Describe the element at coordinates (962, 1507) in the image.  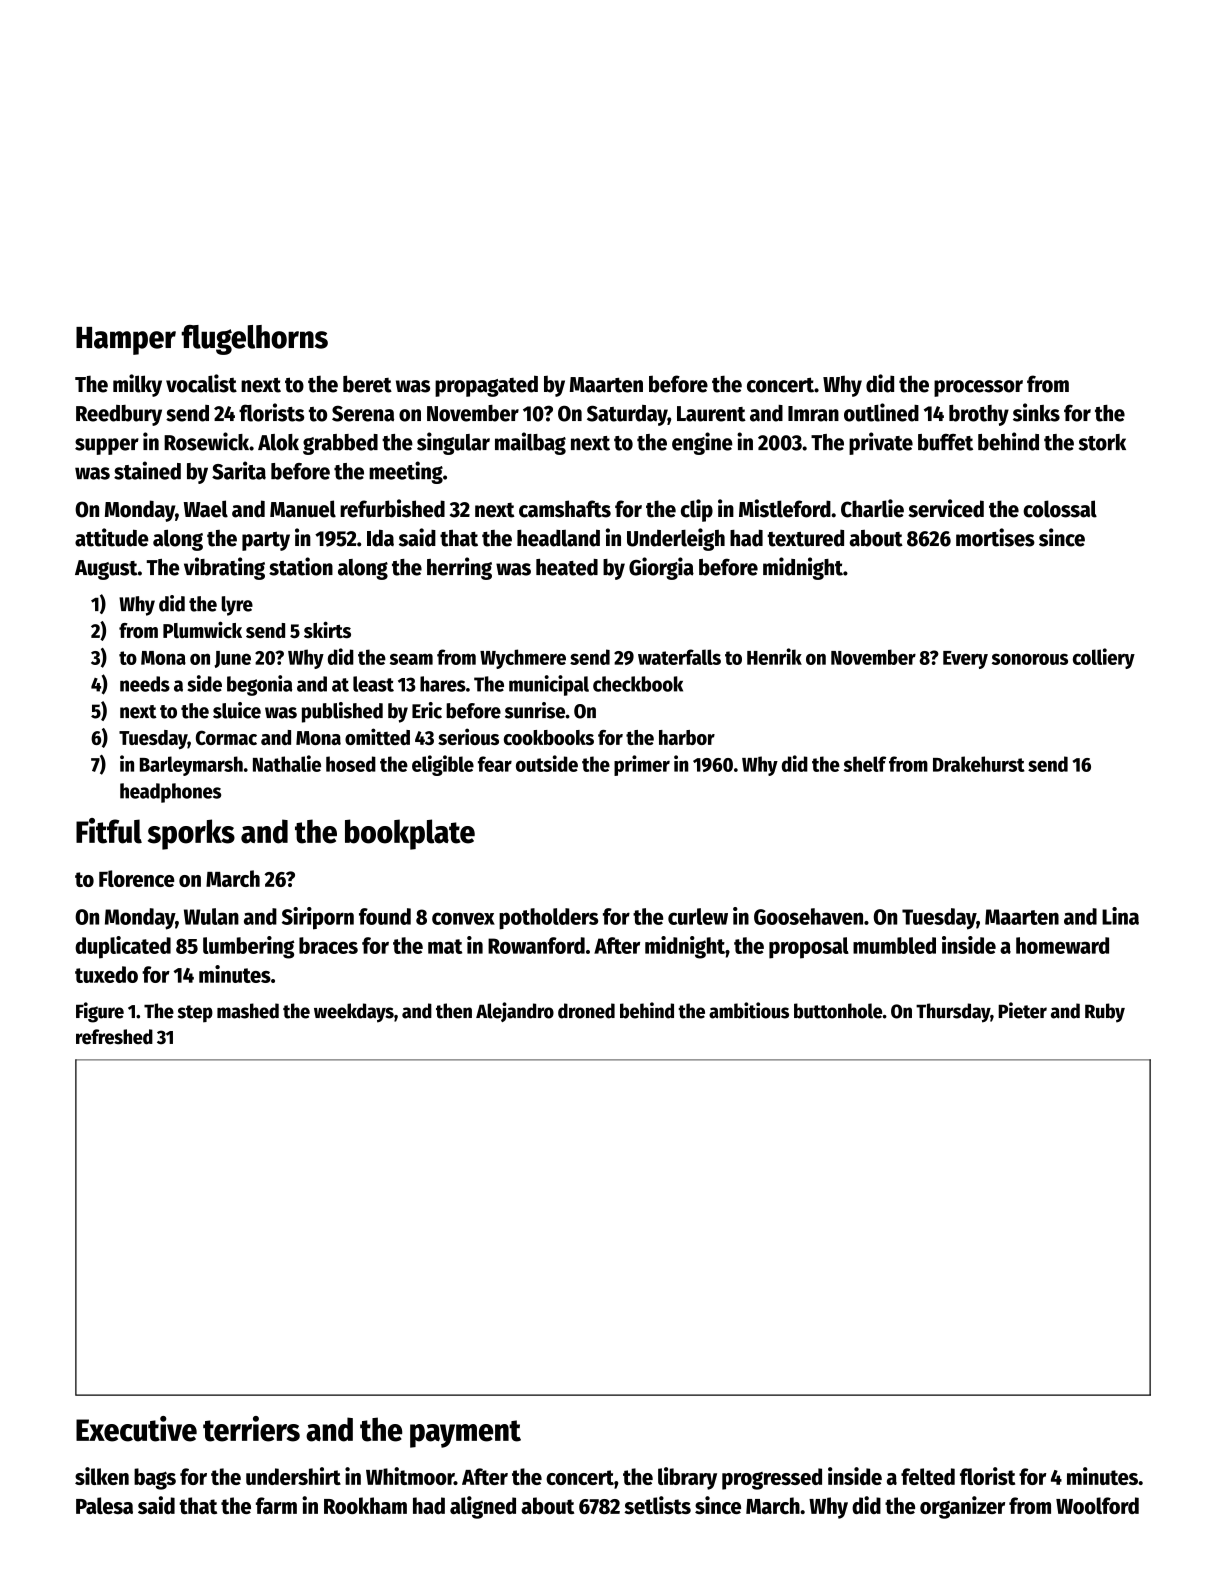
I see `organizer` at that location.
